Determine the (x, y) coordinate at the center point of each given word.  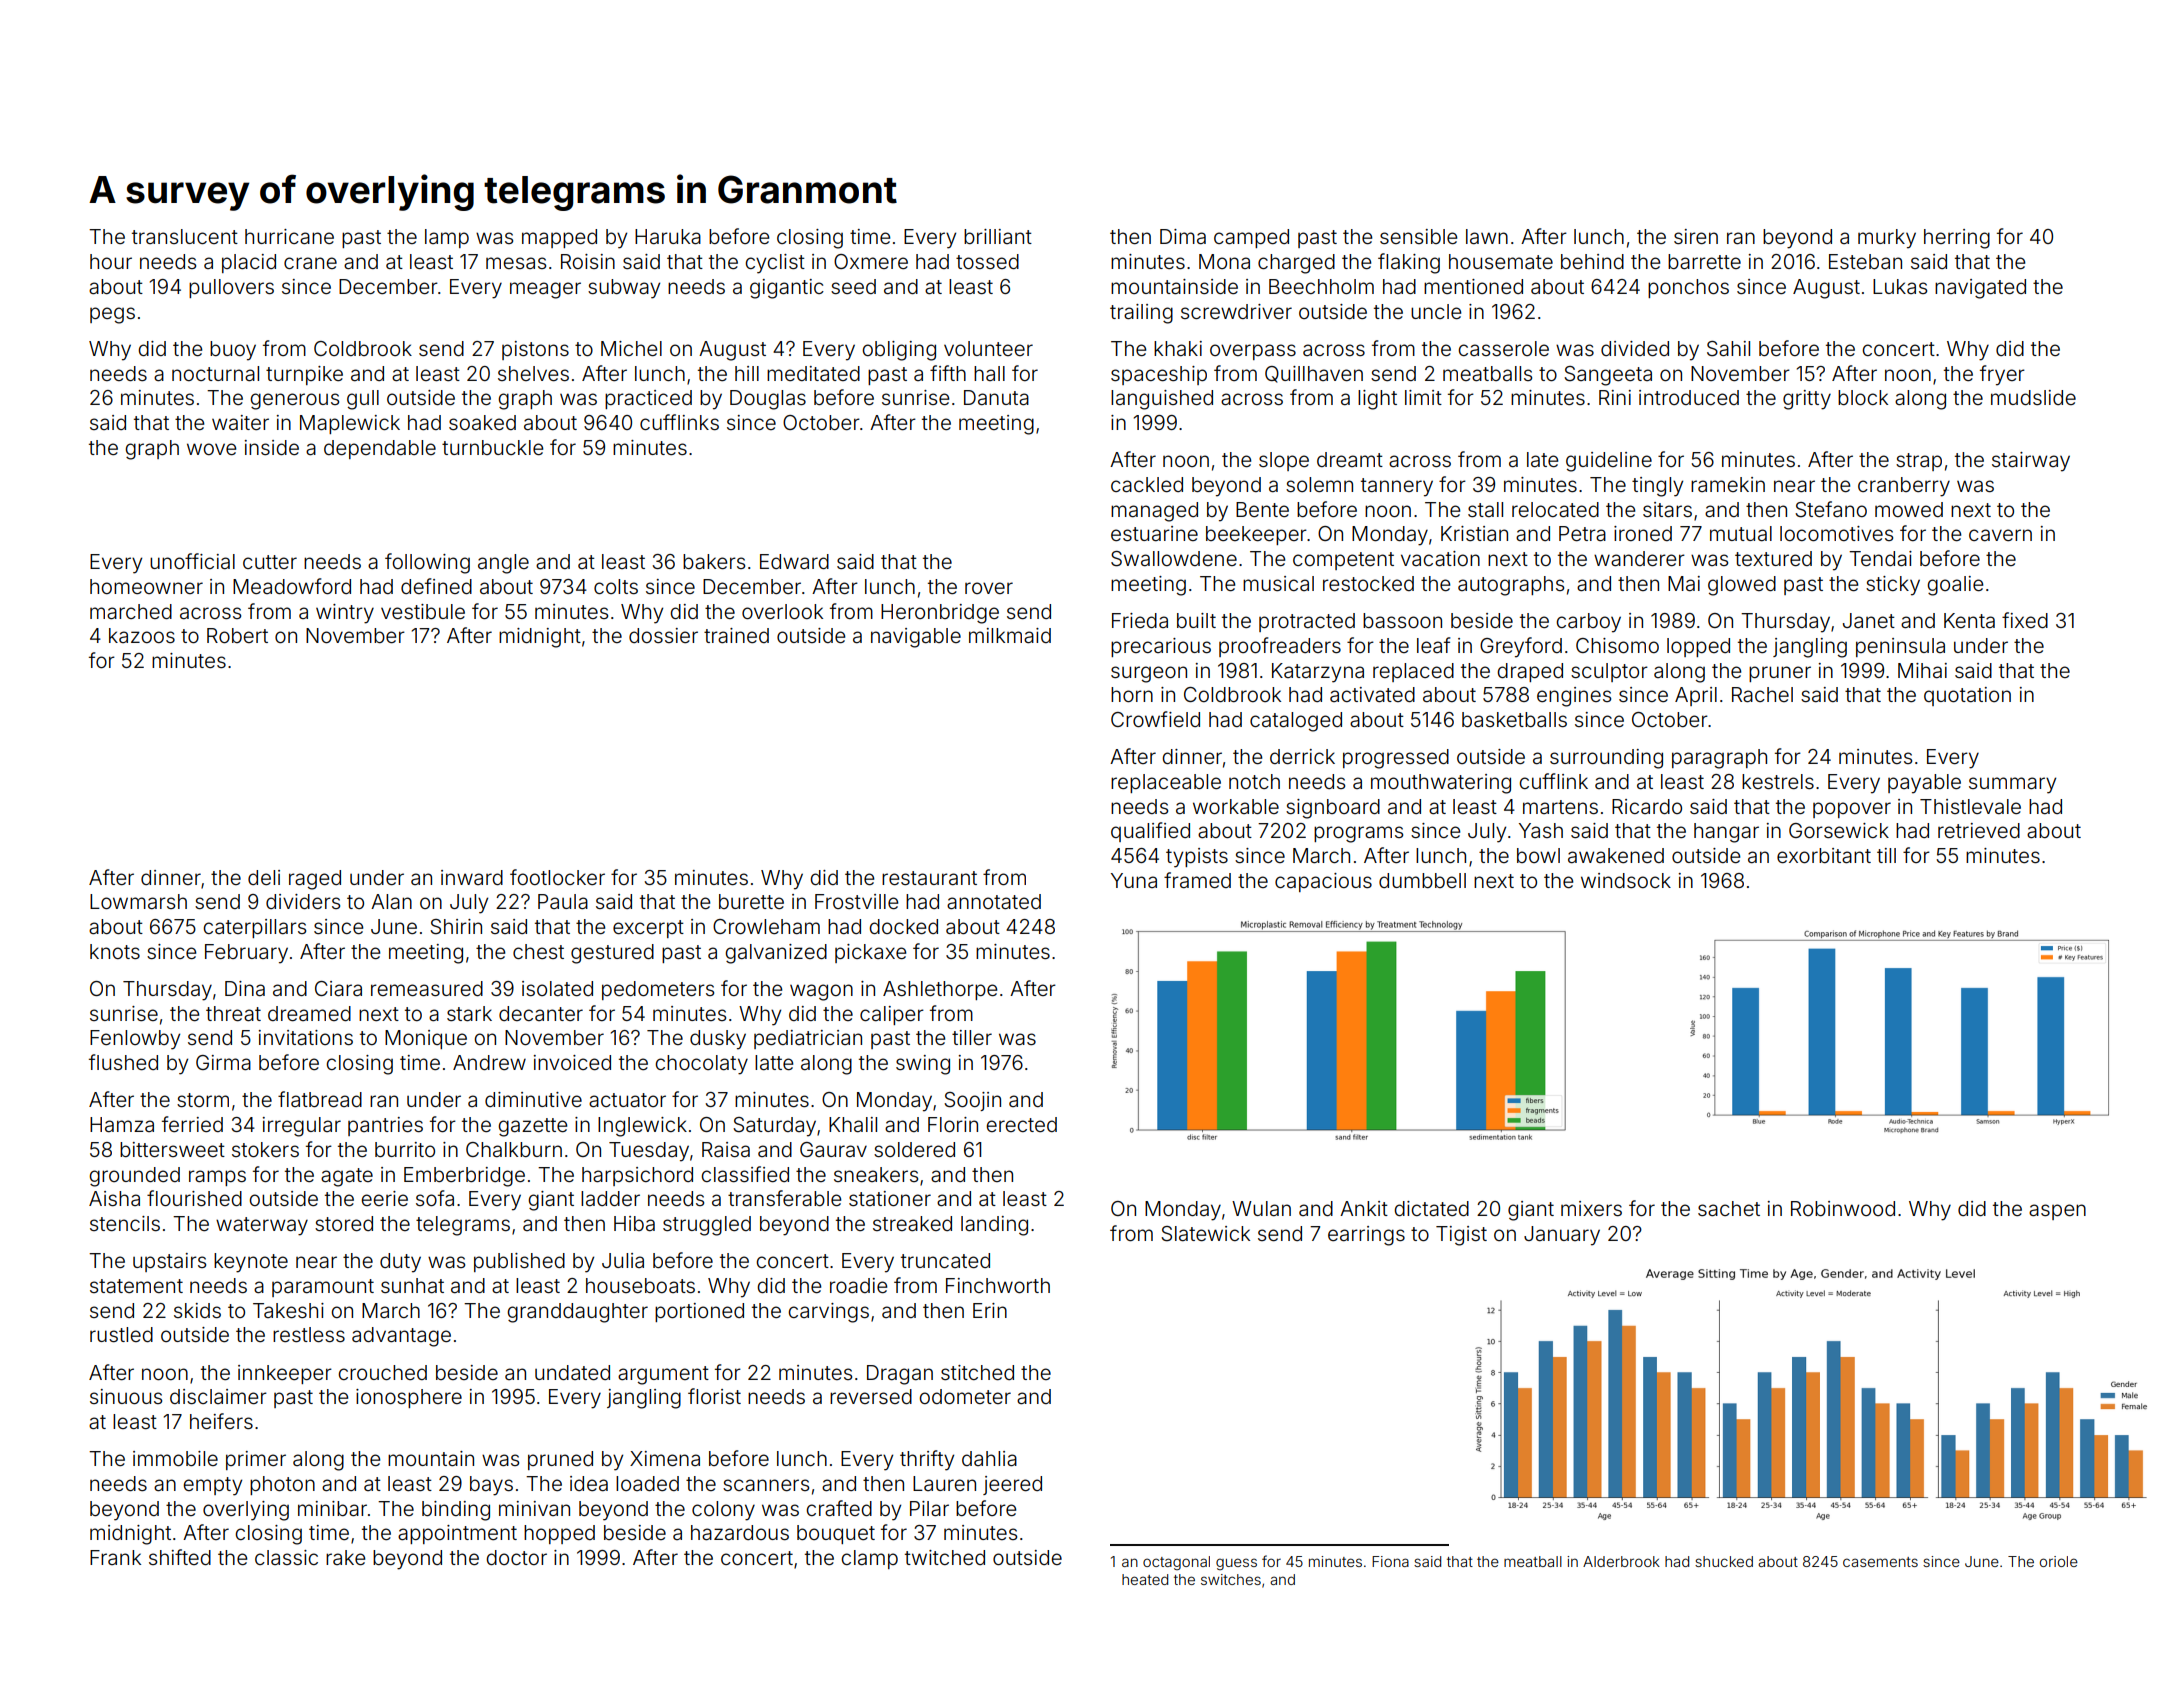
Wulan (1261, 1208)
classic (286, 1557)
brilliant (998, 236)
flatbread (320, 1099)
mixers (1591, 1208)
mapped (559, 238)
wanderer (1639, 558)
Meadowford (292, 586)
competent (1343, 561)
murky (1887, 239)
